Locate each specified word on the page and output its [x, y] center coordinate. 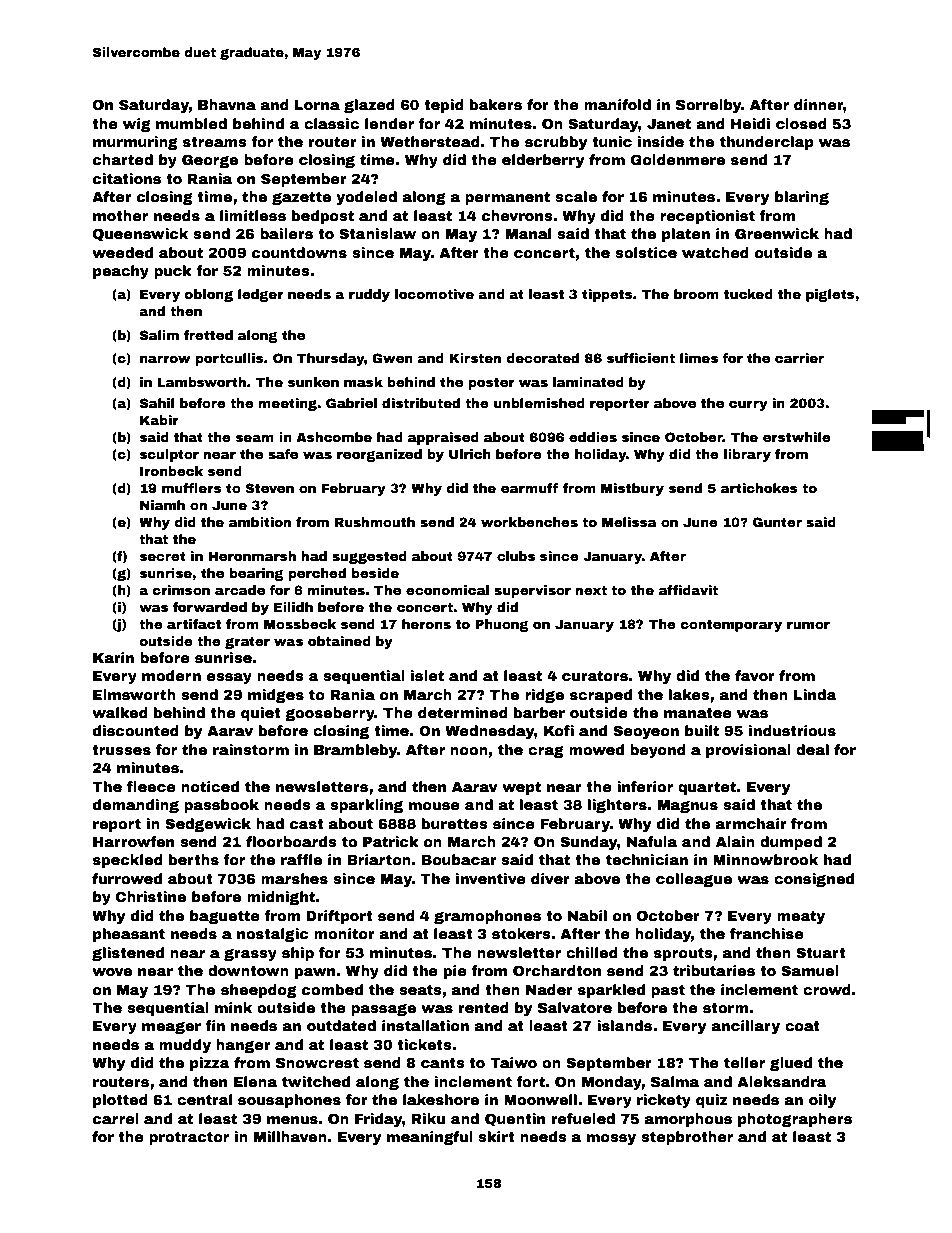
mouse [434, 806]
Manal [528, 233]
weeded [122, 252]
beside [375, 573]
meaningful [430, 1138]
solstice [646, 252]
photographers [795, 1120]
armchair [751, 823]
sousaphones [289, 1101]
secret [163, 556]
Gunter [777, 522]
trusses [121, 750]
